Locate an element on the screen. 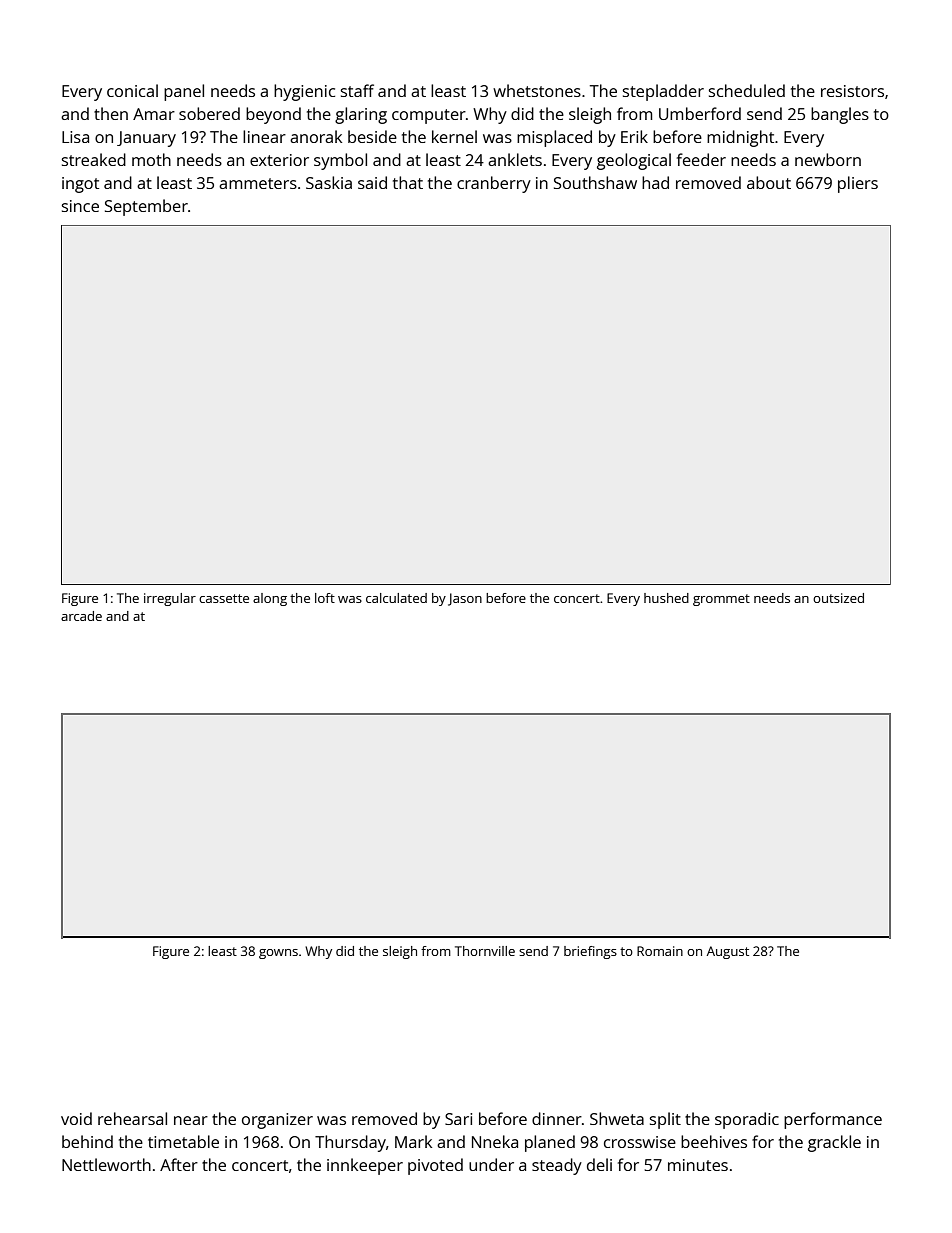 The image size is (952, 1233). stepladder is located at coordinates (663, 92).
